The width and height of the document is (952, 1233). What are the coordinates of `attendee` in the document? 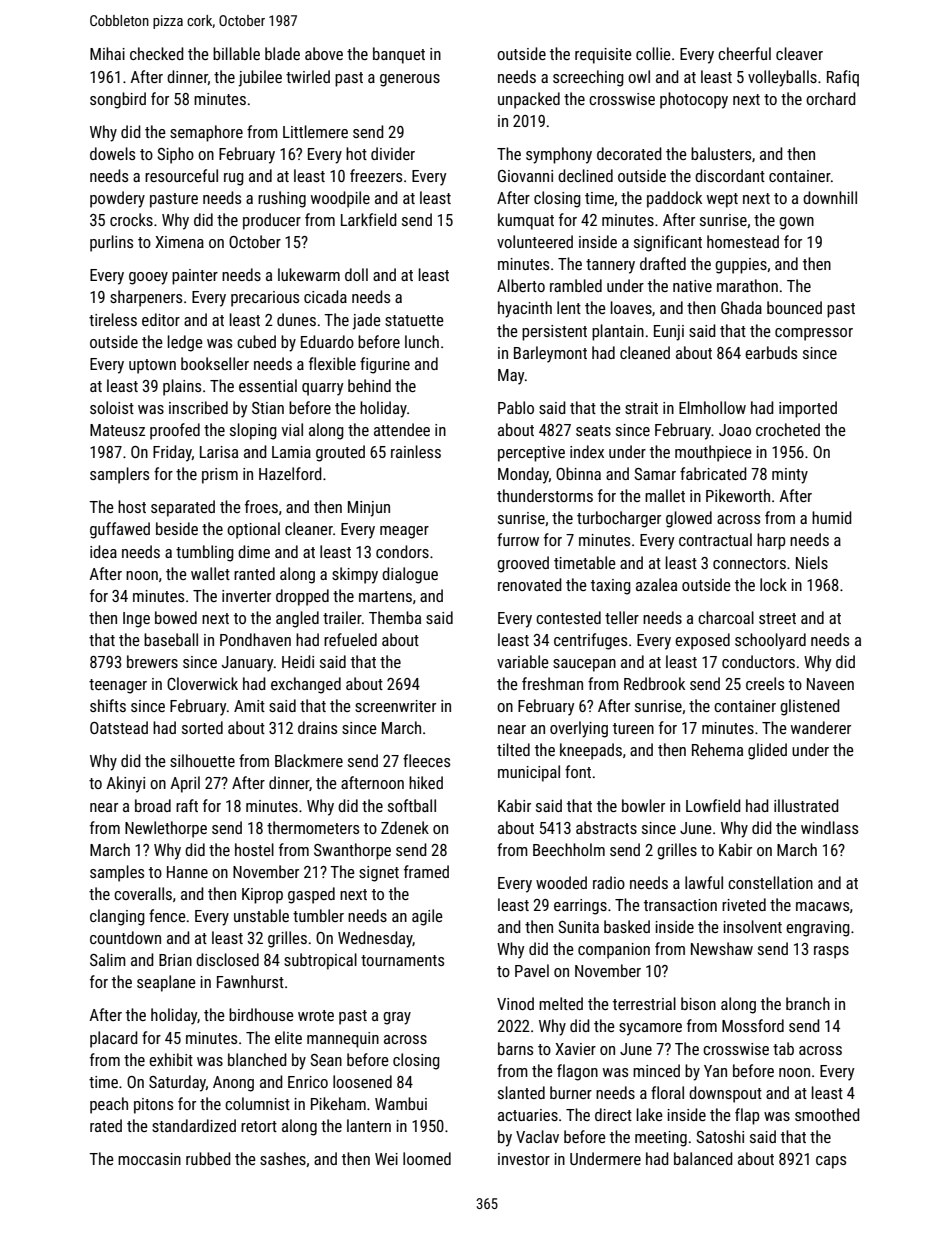 It's located at (402, 429).
